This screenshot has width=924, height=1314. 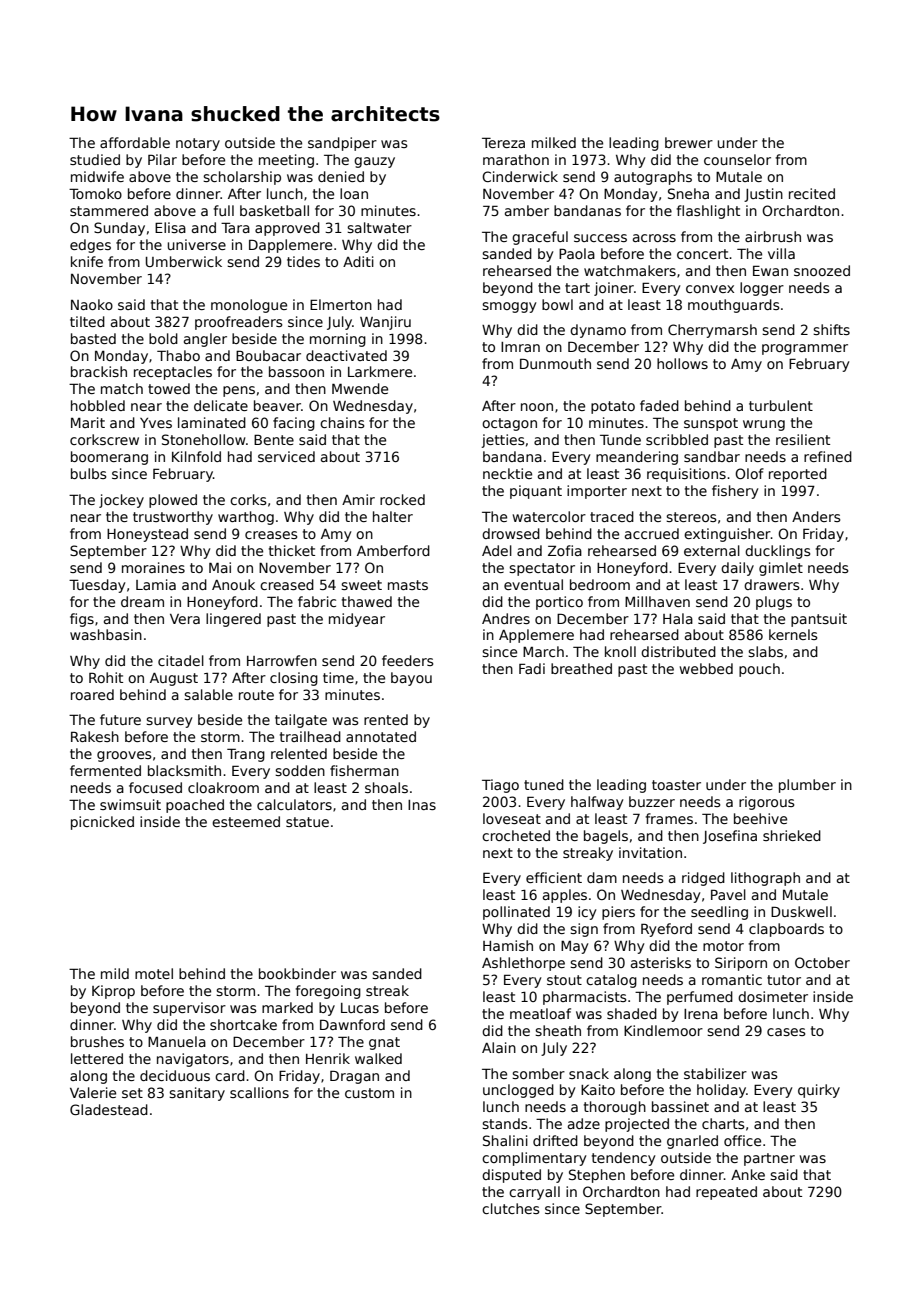 What do you see at coordinates (109, 1109) in the screenshot?
I see `Gladestead` at bounding box center [109, 1109].
